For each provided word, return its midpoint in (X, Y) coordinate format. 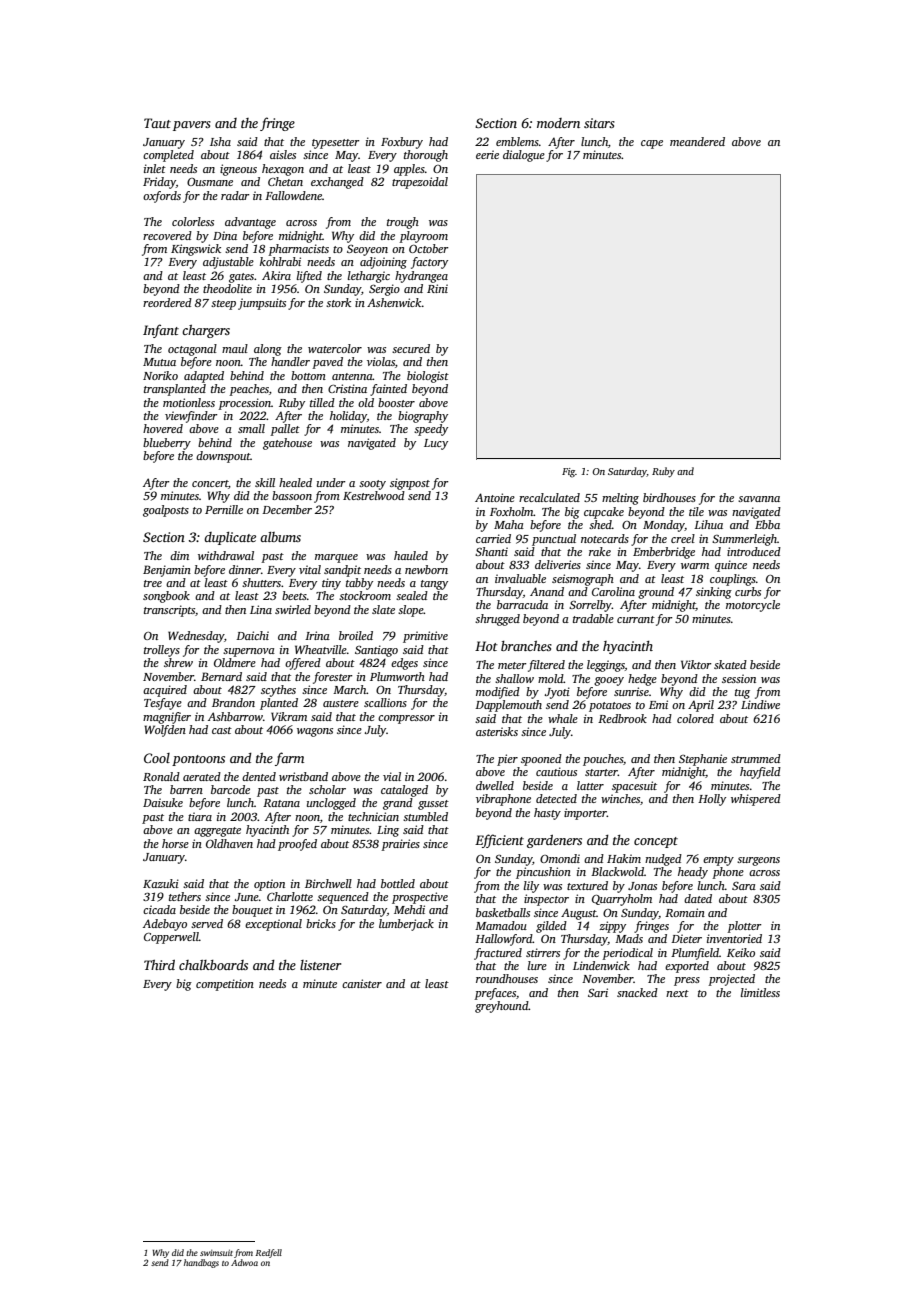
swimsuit (216, 1253)
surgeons (758, 861)
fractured (498, 954)
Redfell (268, 1253)
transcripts (169, 611)
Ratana (281, 803)
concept (656, 842)
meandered (697, 141)
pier (507, 760)
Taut (157, 123)
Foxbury (402, 143)
